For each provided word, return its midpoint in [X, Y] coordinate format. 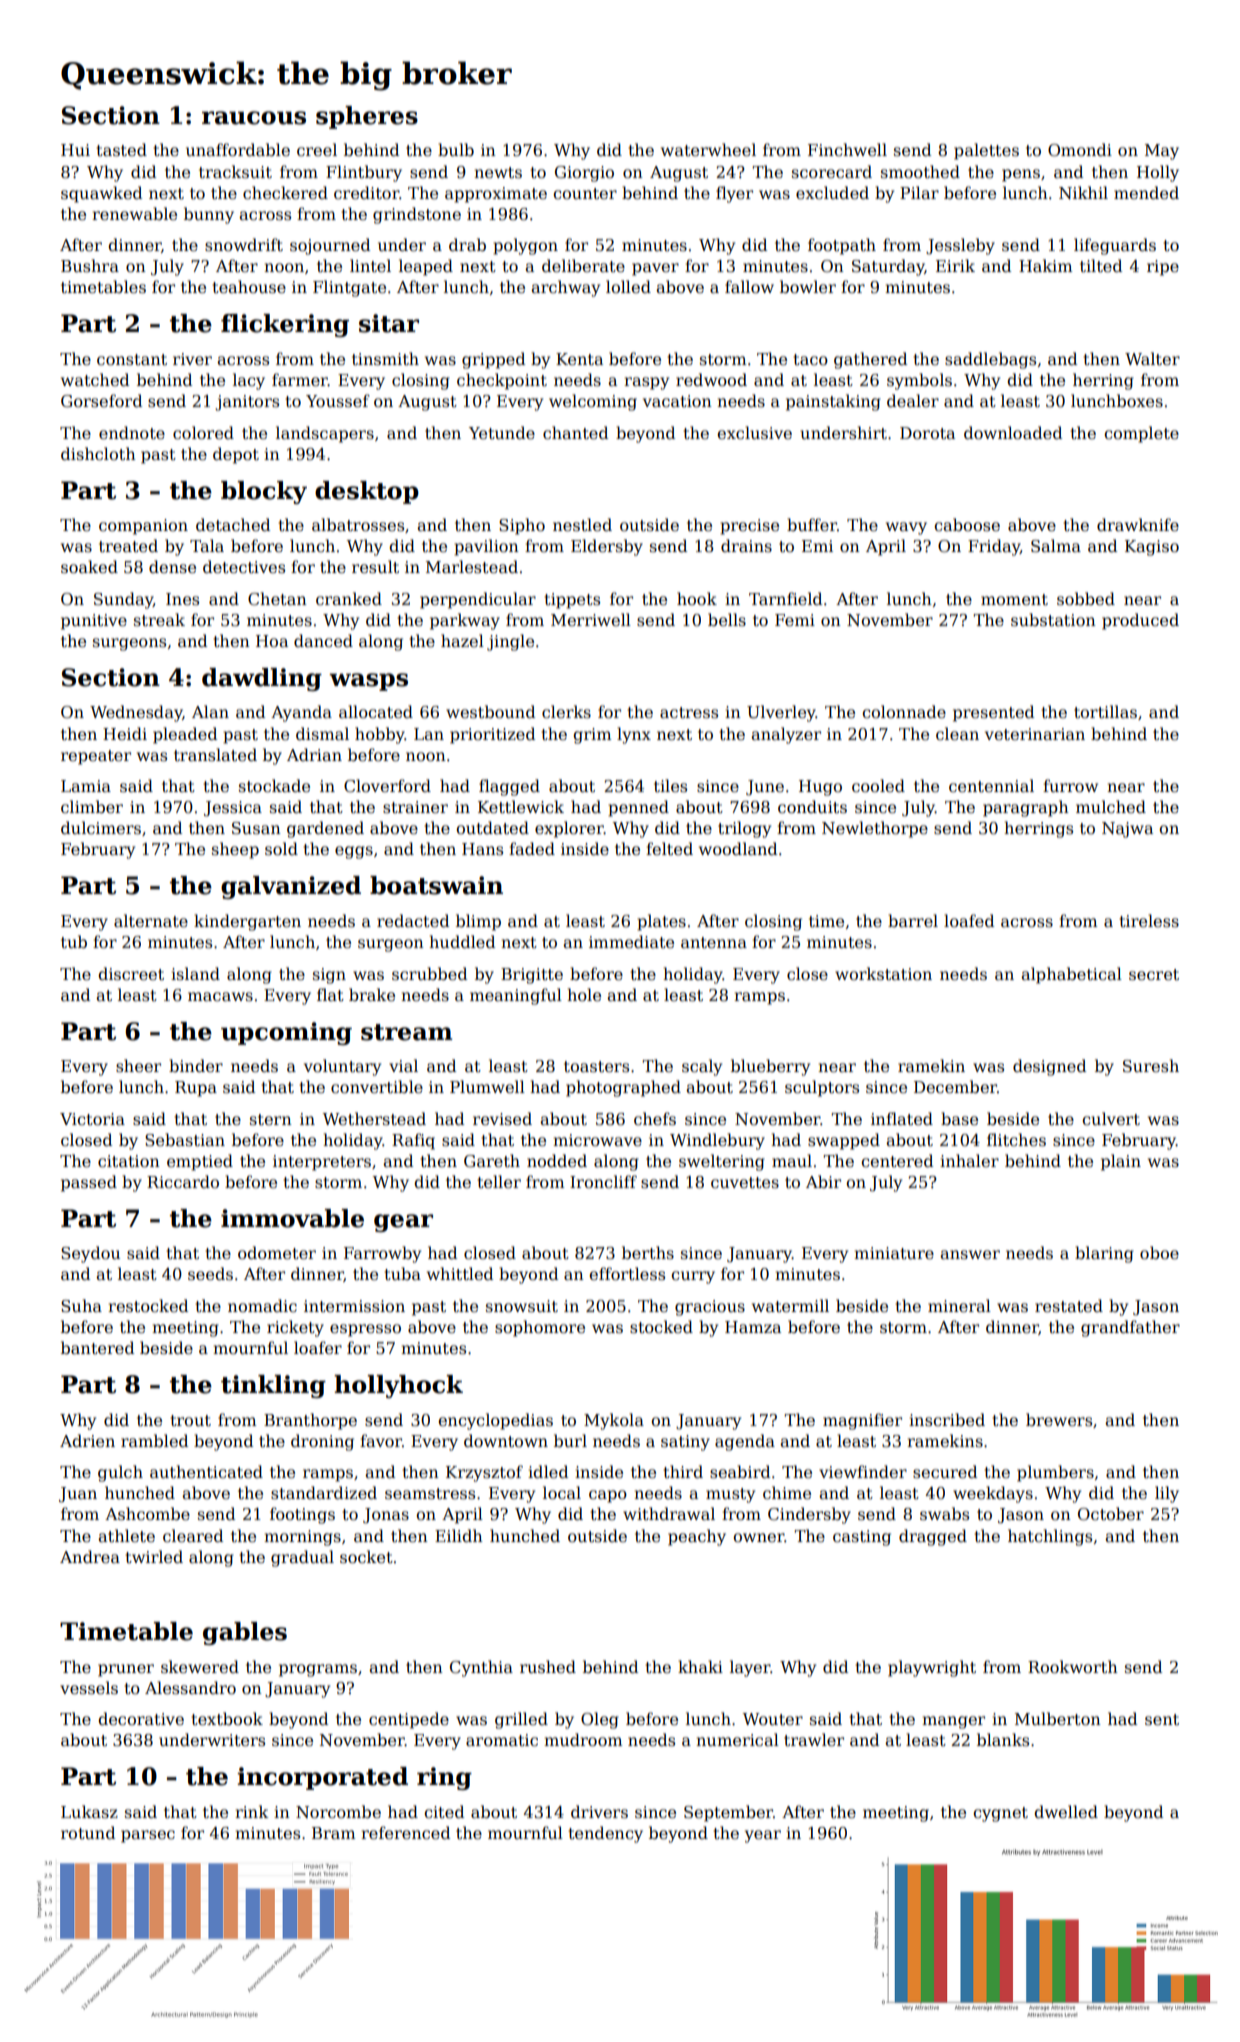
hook [697, 599]
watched [95, 379]
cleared [193, 1536]
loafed [969, 921]
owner [758, 1537]
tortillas [1105, 712]
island [195, 974]
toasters [596, 1067]
